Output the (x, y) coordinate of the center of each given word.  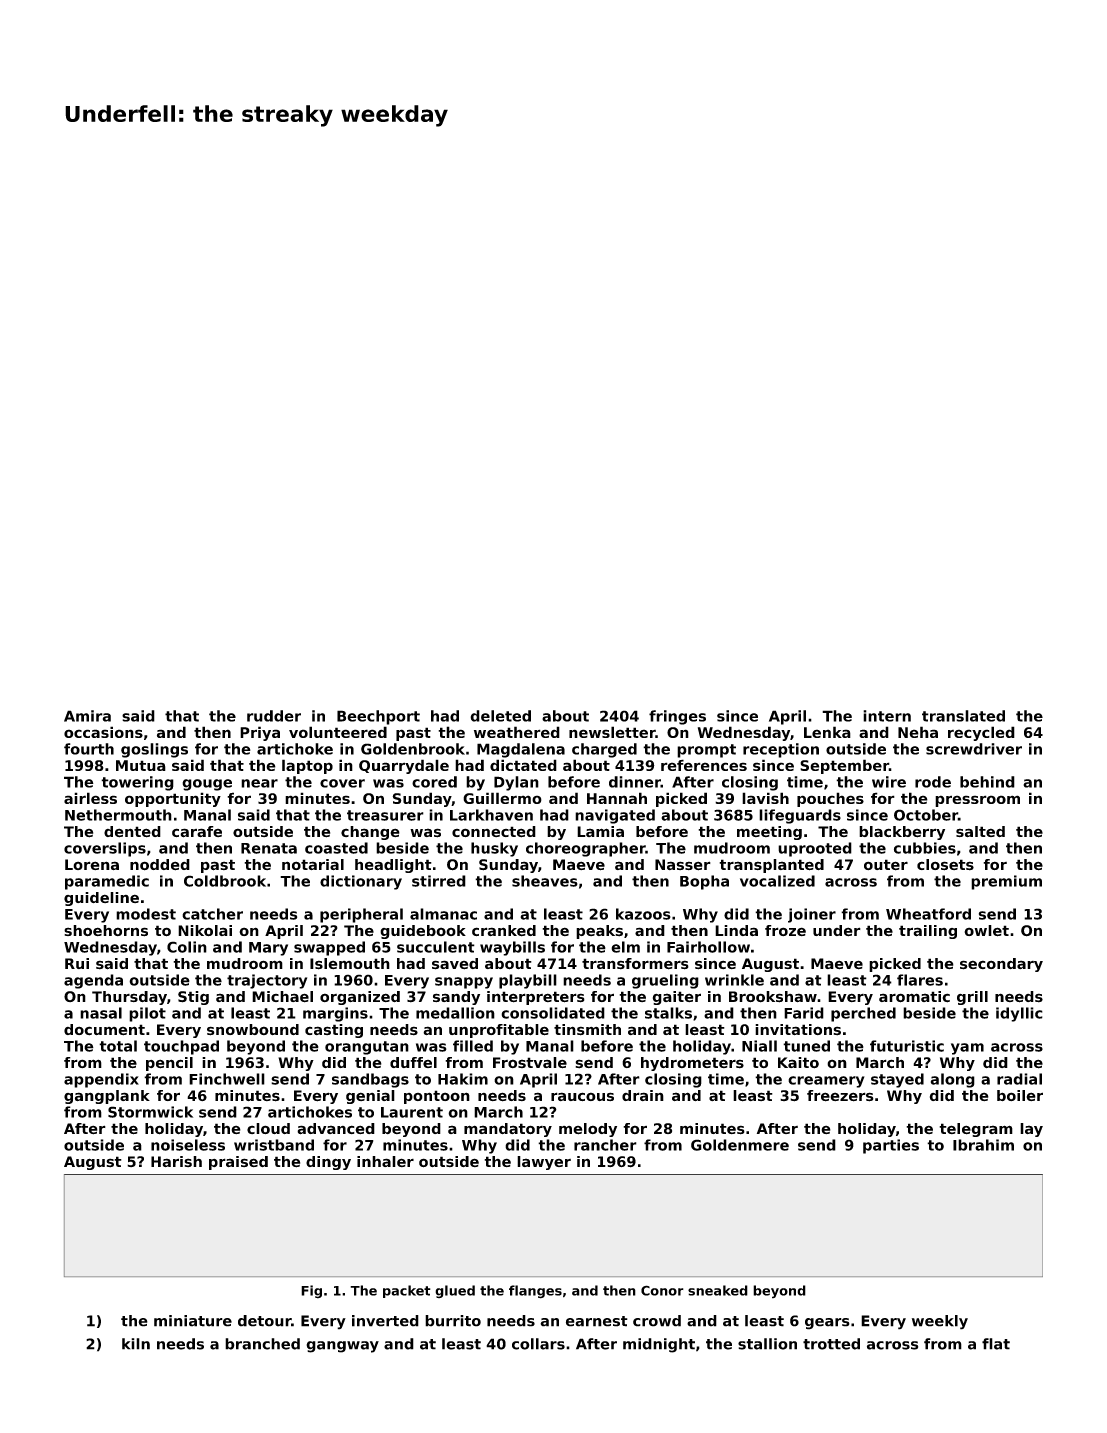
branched (262, 1344)
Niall (759, 1046)
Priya (260, 733)
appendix (101, 1080)
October (926, 815)
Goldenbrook (413, 749)
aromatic (914, 997)
